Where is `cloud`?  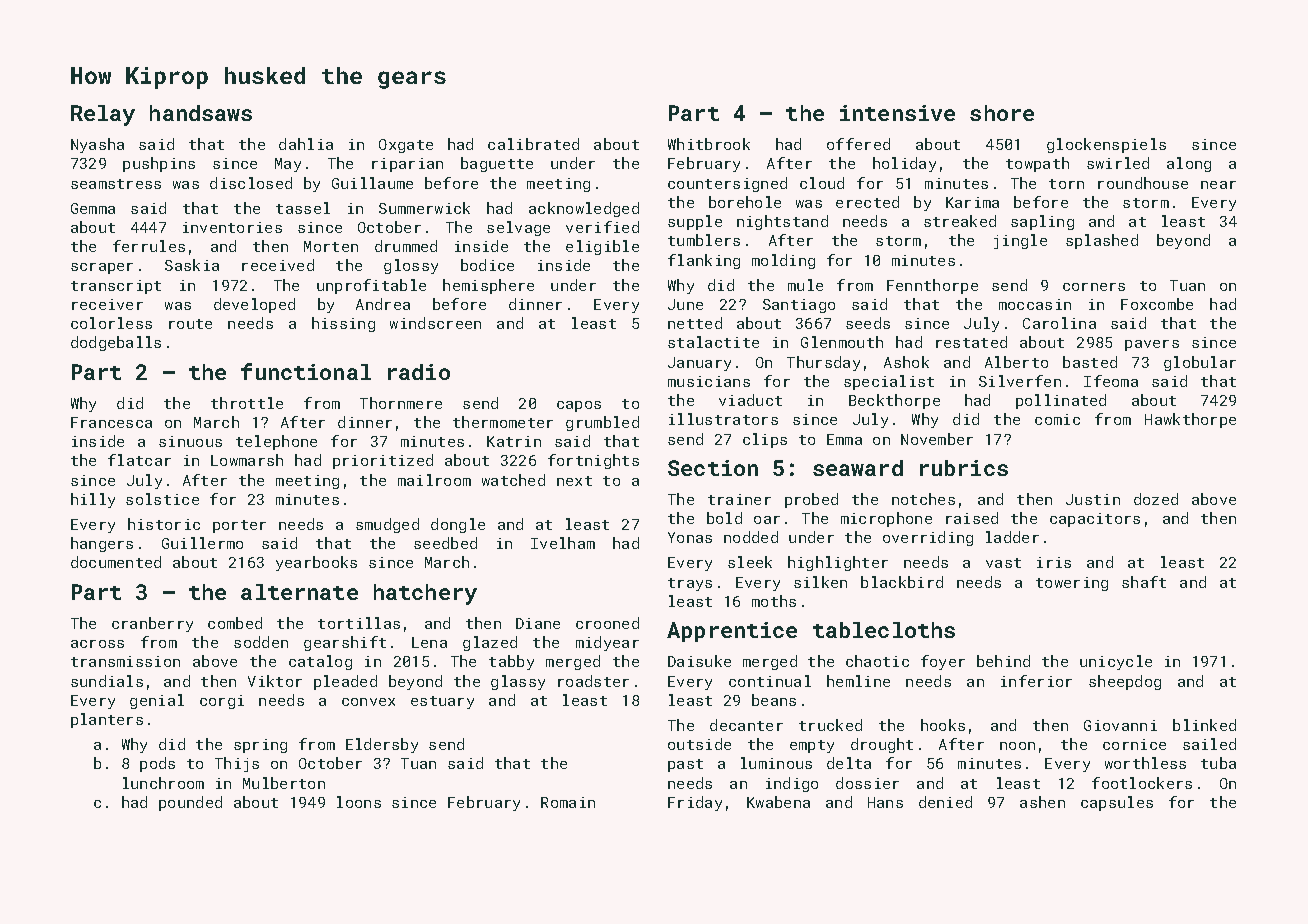
cloud is located at coordinates (822, 183).
